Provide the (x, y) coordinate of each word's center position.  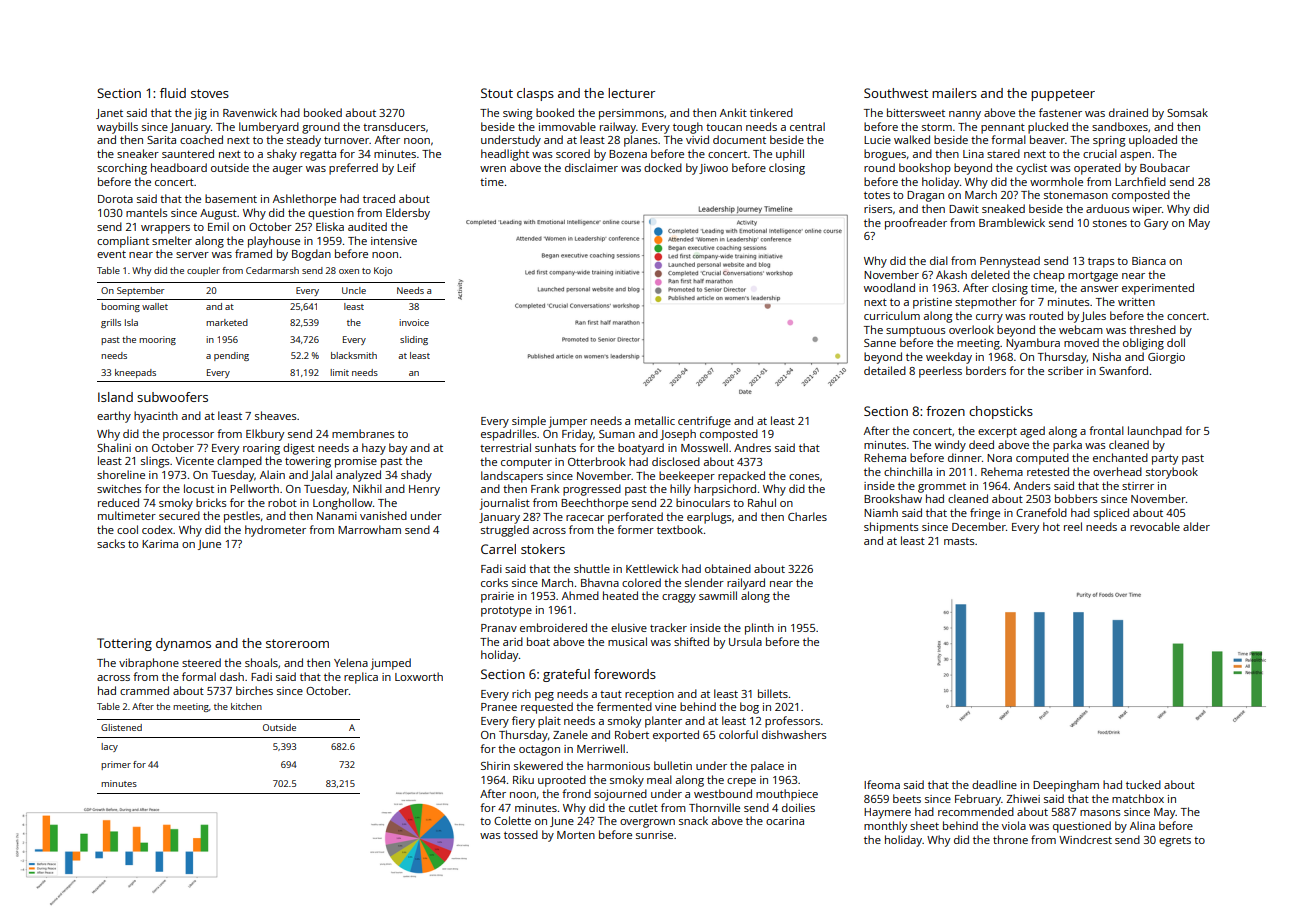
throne (1010, 839)
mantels (146, 212)
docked (663, 167)
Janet (109, 114)
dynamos (183, 644)
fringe (985, 514)
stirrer (1138, 486)
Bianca (1149, 261)
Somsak (1187, 112)
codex (157, 529)
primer (116, 765)
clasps (535, 94)
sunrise (654, 835)
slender (704, 582)
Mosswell (704, 447)
